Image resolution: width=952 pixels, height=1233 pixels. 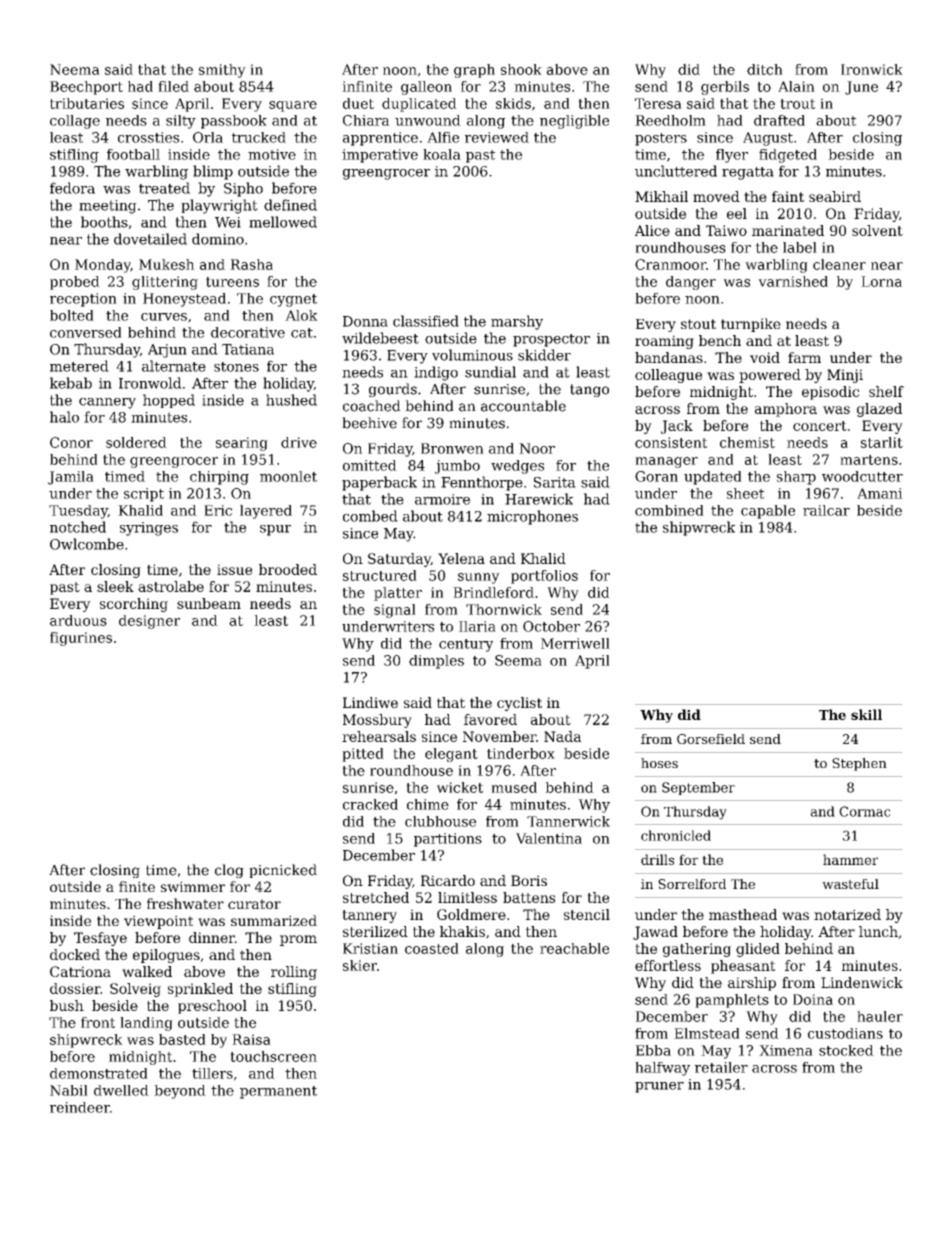 I want to click on touchscreen, so click(x=273, y=1056).
